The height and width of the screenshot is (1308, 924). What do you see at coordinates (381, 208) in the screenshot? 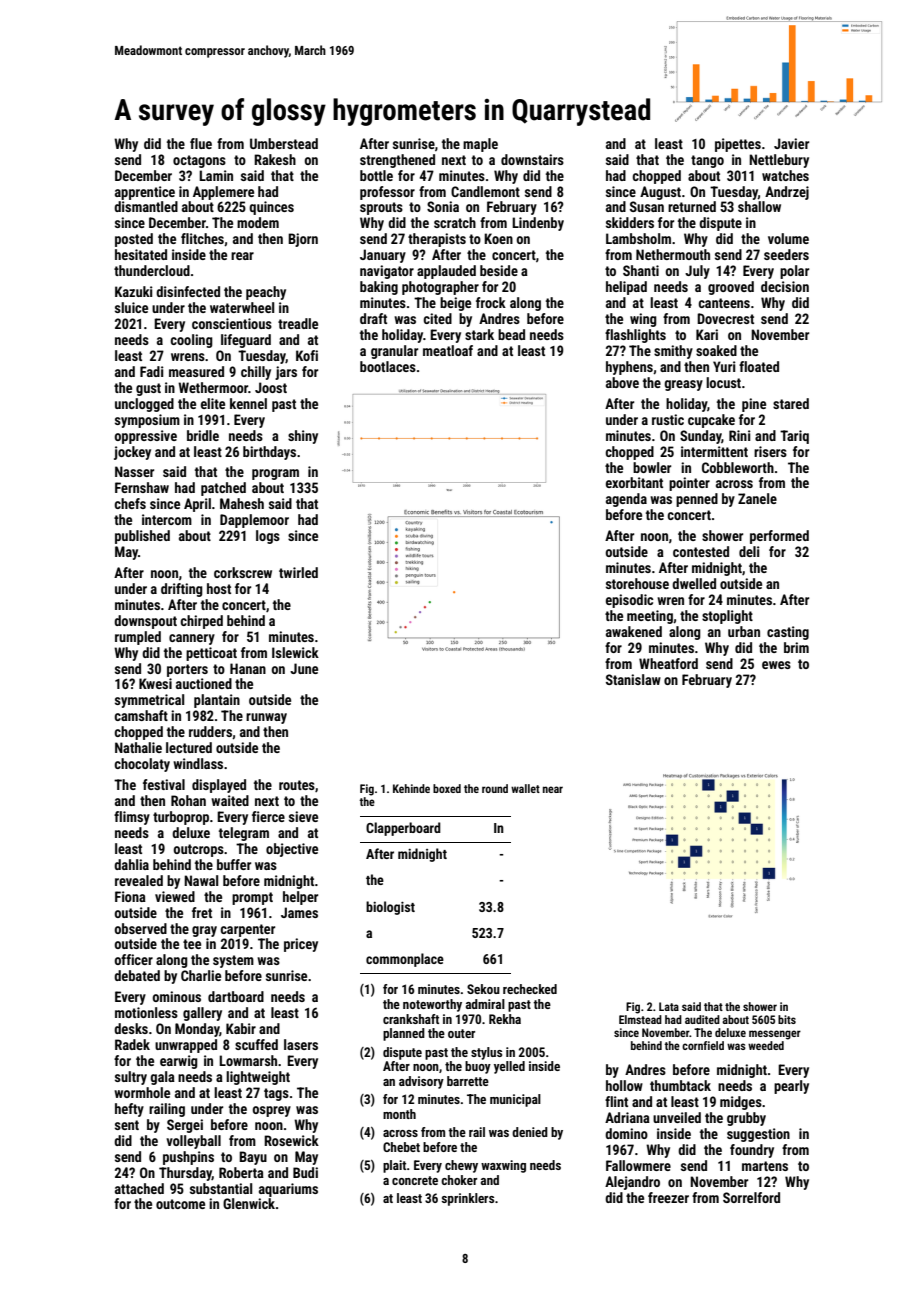
I see `sprouts` at bounding box center [381, 208].
